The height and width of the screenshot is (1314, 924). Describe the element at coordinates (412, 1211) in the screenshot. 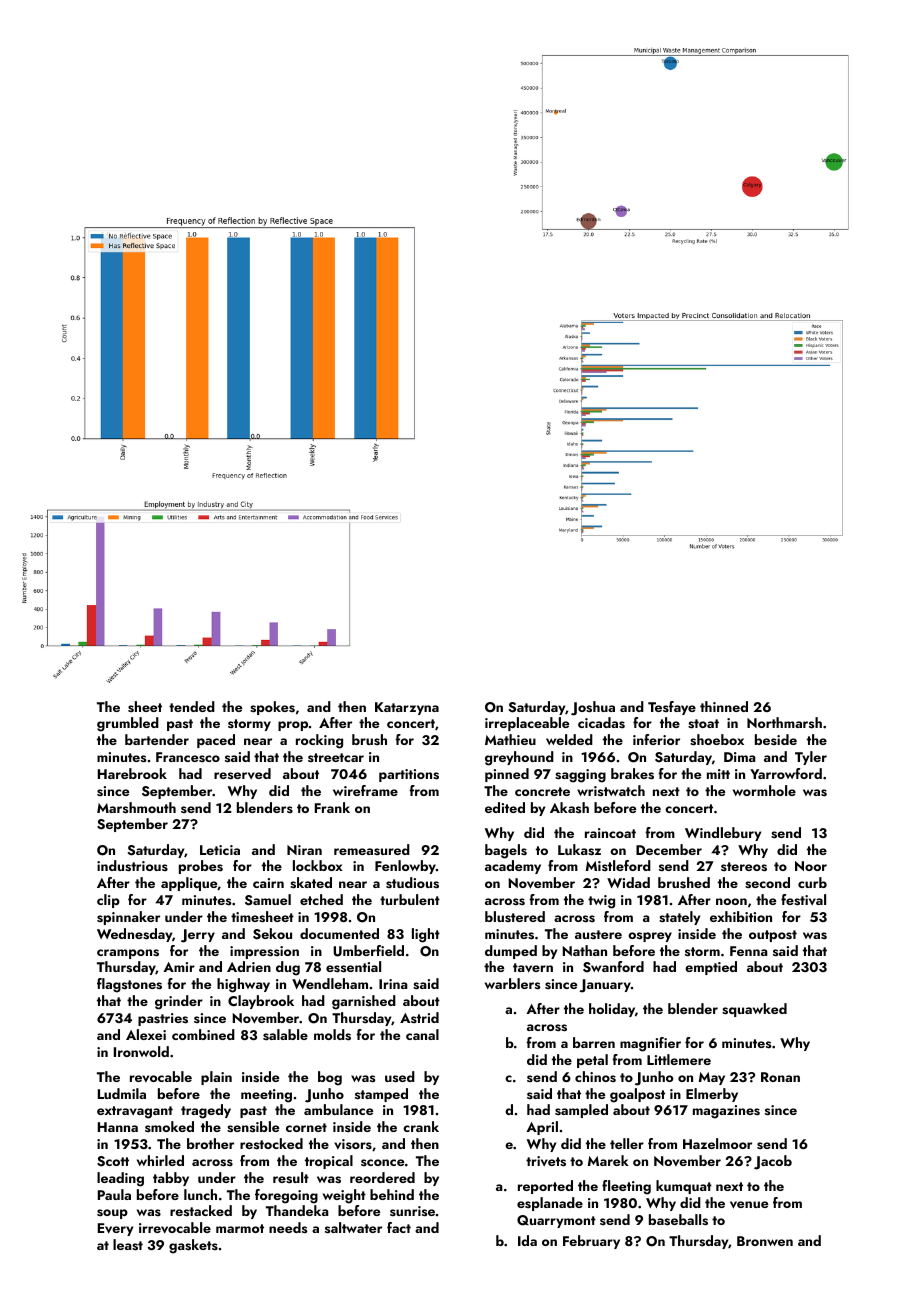

I see `sunrise` at that location.
